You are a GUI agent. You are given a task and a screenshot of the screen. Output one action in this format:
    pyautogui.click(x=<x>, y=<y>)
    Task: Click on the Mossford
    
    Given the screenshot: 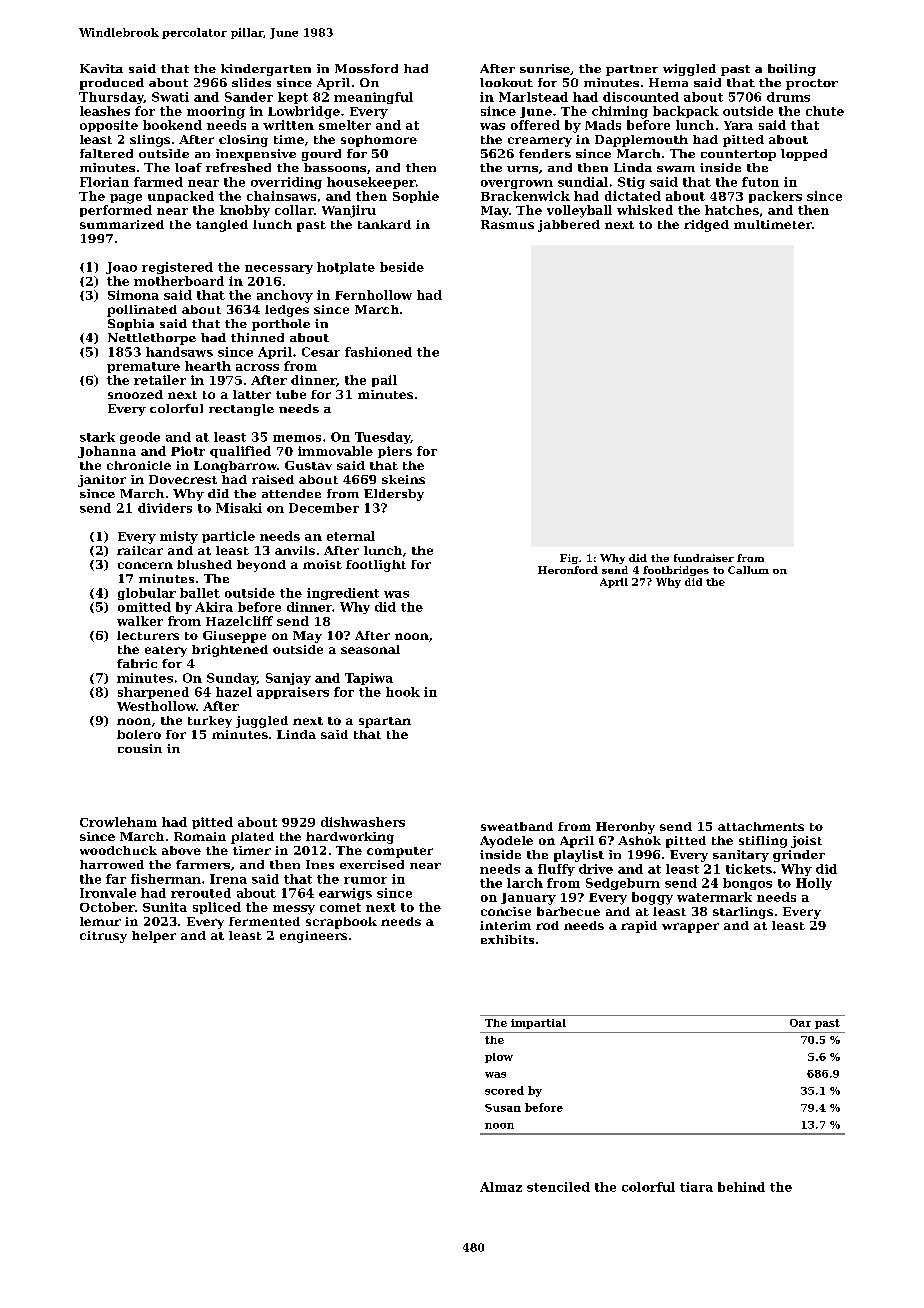 What is the action you would take?
    pyautogui.click(x=366, y=68)
